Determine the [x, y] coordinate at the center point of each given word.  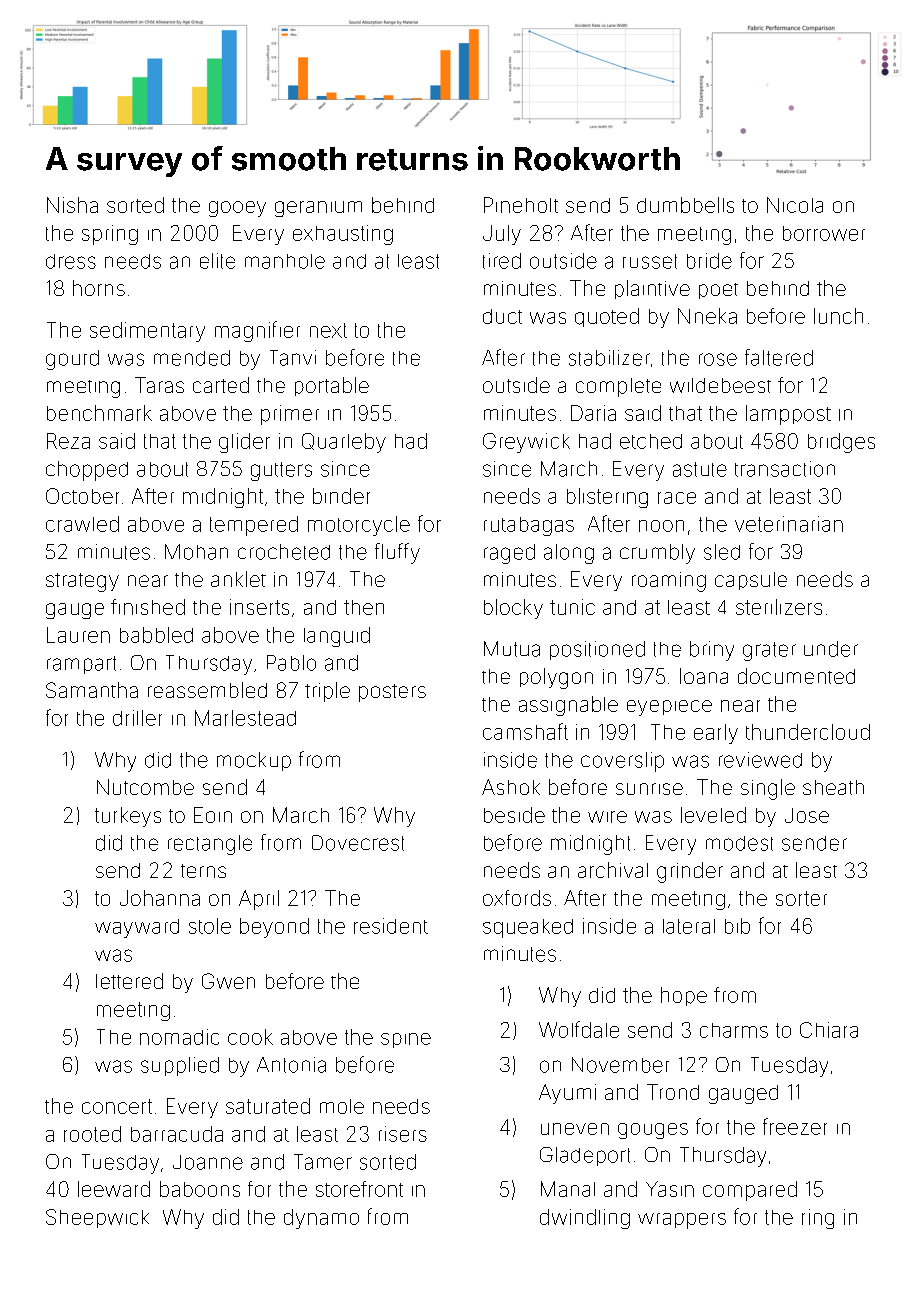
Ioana [704, 676]
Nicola [795, 205]
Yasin [670, 1189]
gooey [237, 209]
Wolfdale [579, 1029]
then [364, 607]
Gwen [228, 981]
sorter [801, 898]
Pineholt [521, 205]
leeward [114, 1189]
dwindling [585, 1219]
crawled [82, 524]
